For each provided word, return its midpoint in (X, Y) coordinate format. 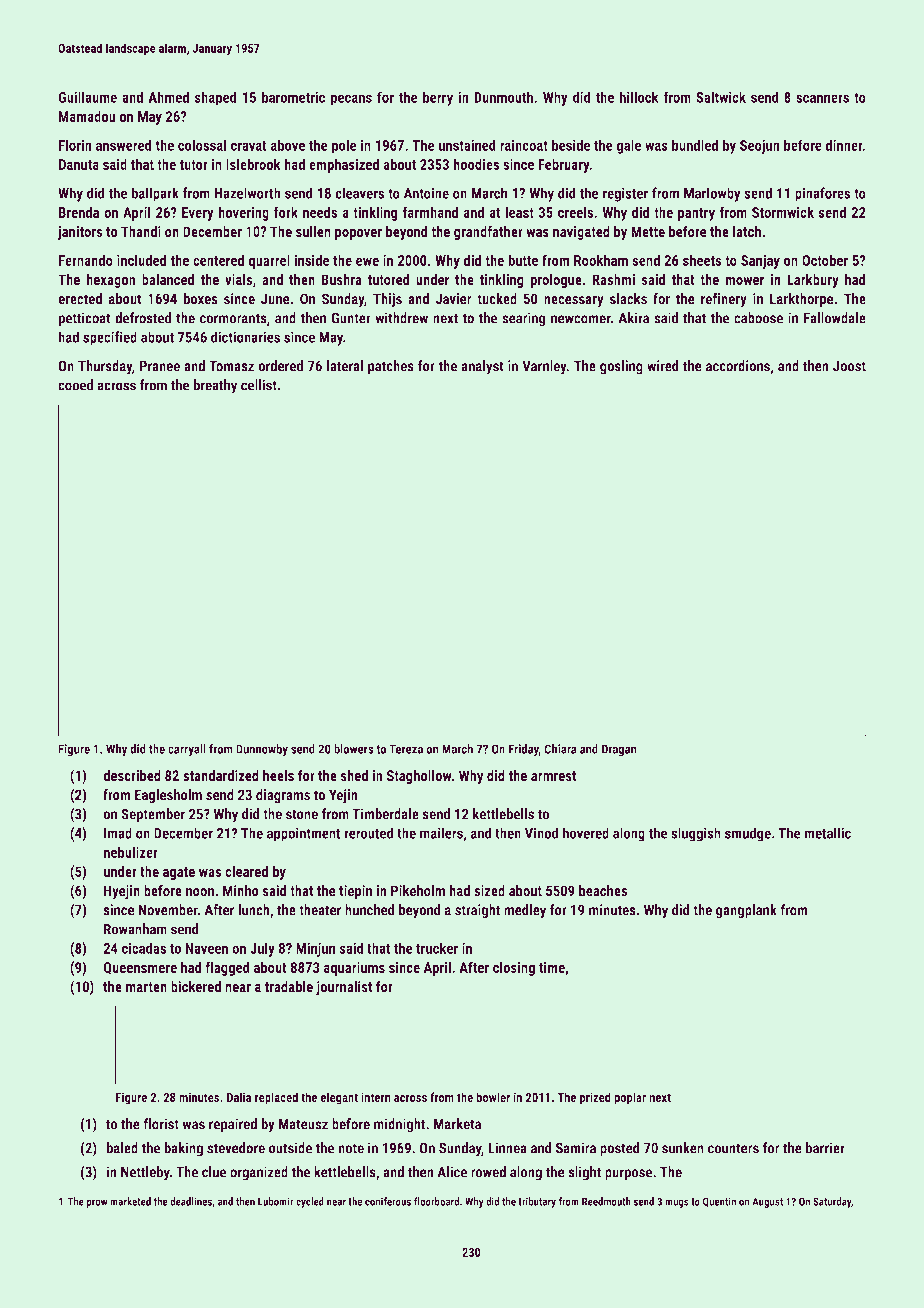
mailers (441, 833)
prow (97, 1203)
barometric (293, 97)
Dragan (619, 750)
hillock (639, 97)
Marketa (457, 1124)
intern (376, 1097)
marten (146, 987)
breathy (215, 386)
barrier (825, 1148)
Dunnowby (262, 750)
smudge (748, 834)
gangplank (746, 911)
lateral (345, 366)
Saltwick (721, 97)
